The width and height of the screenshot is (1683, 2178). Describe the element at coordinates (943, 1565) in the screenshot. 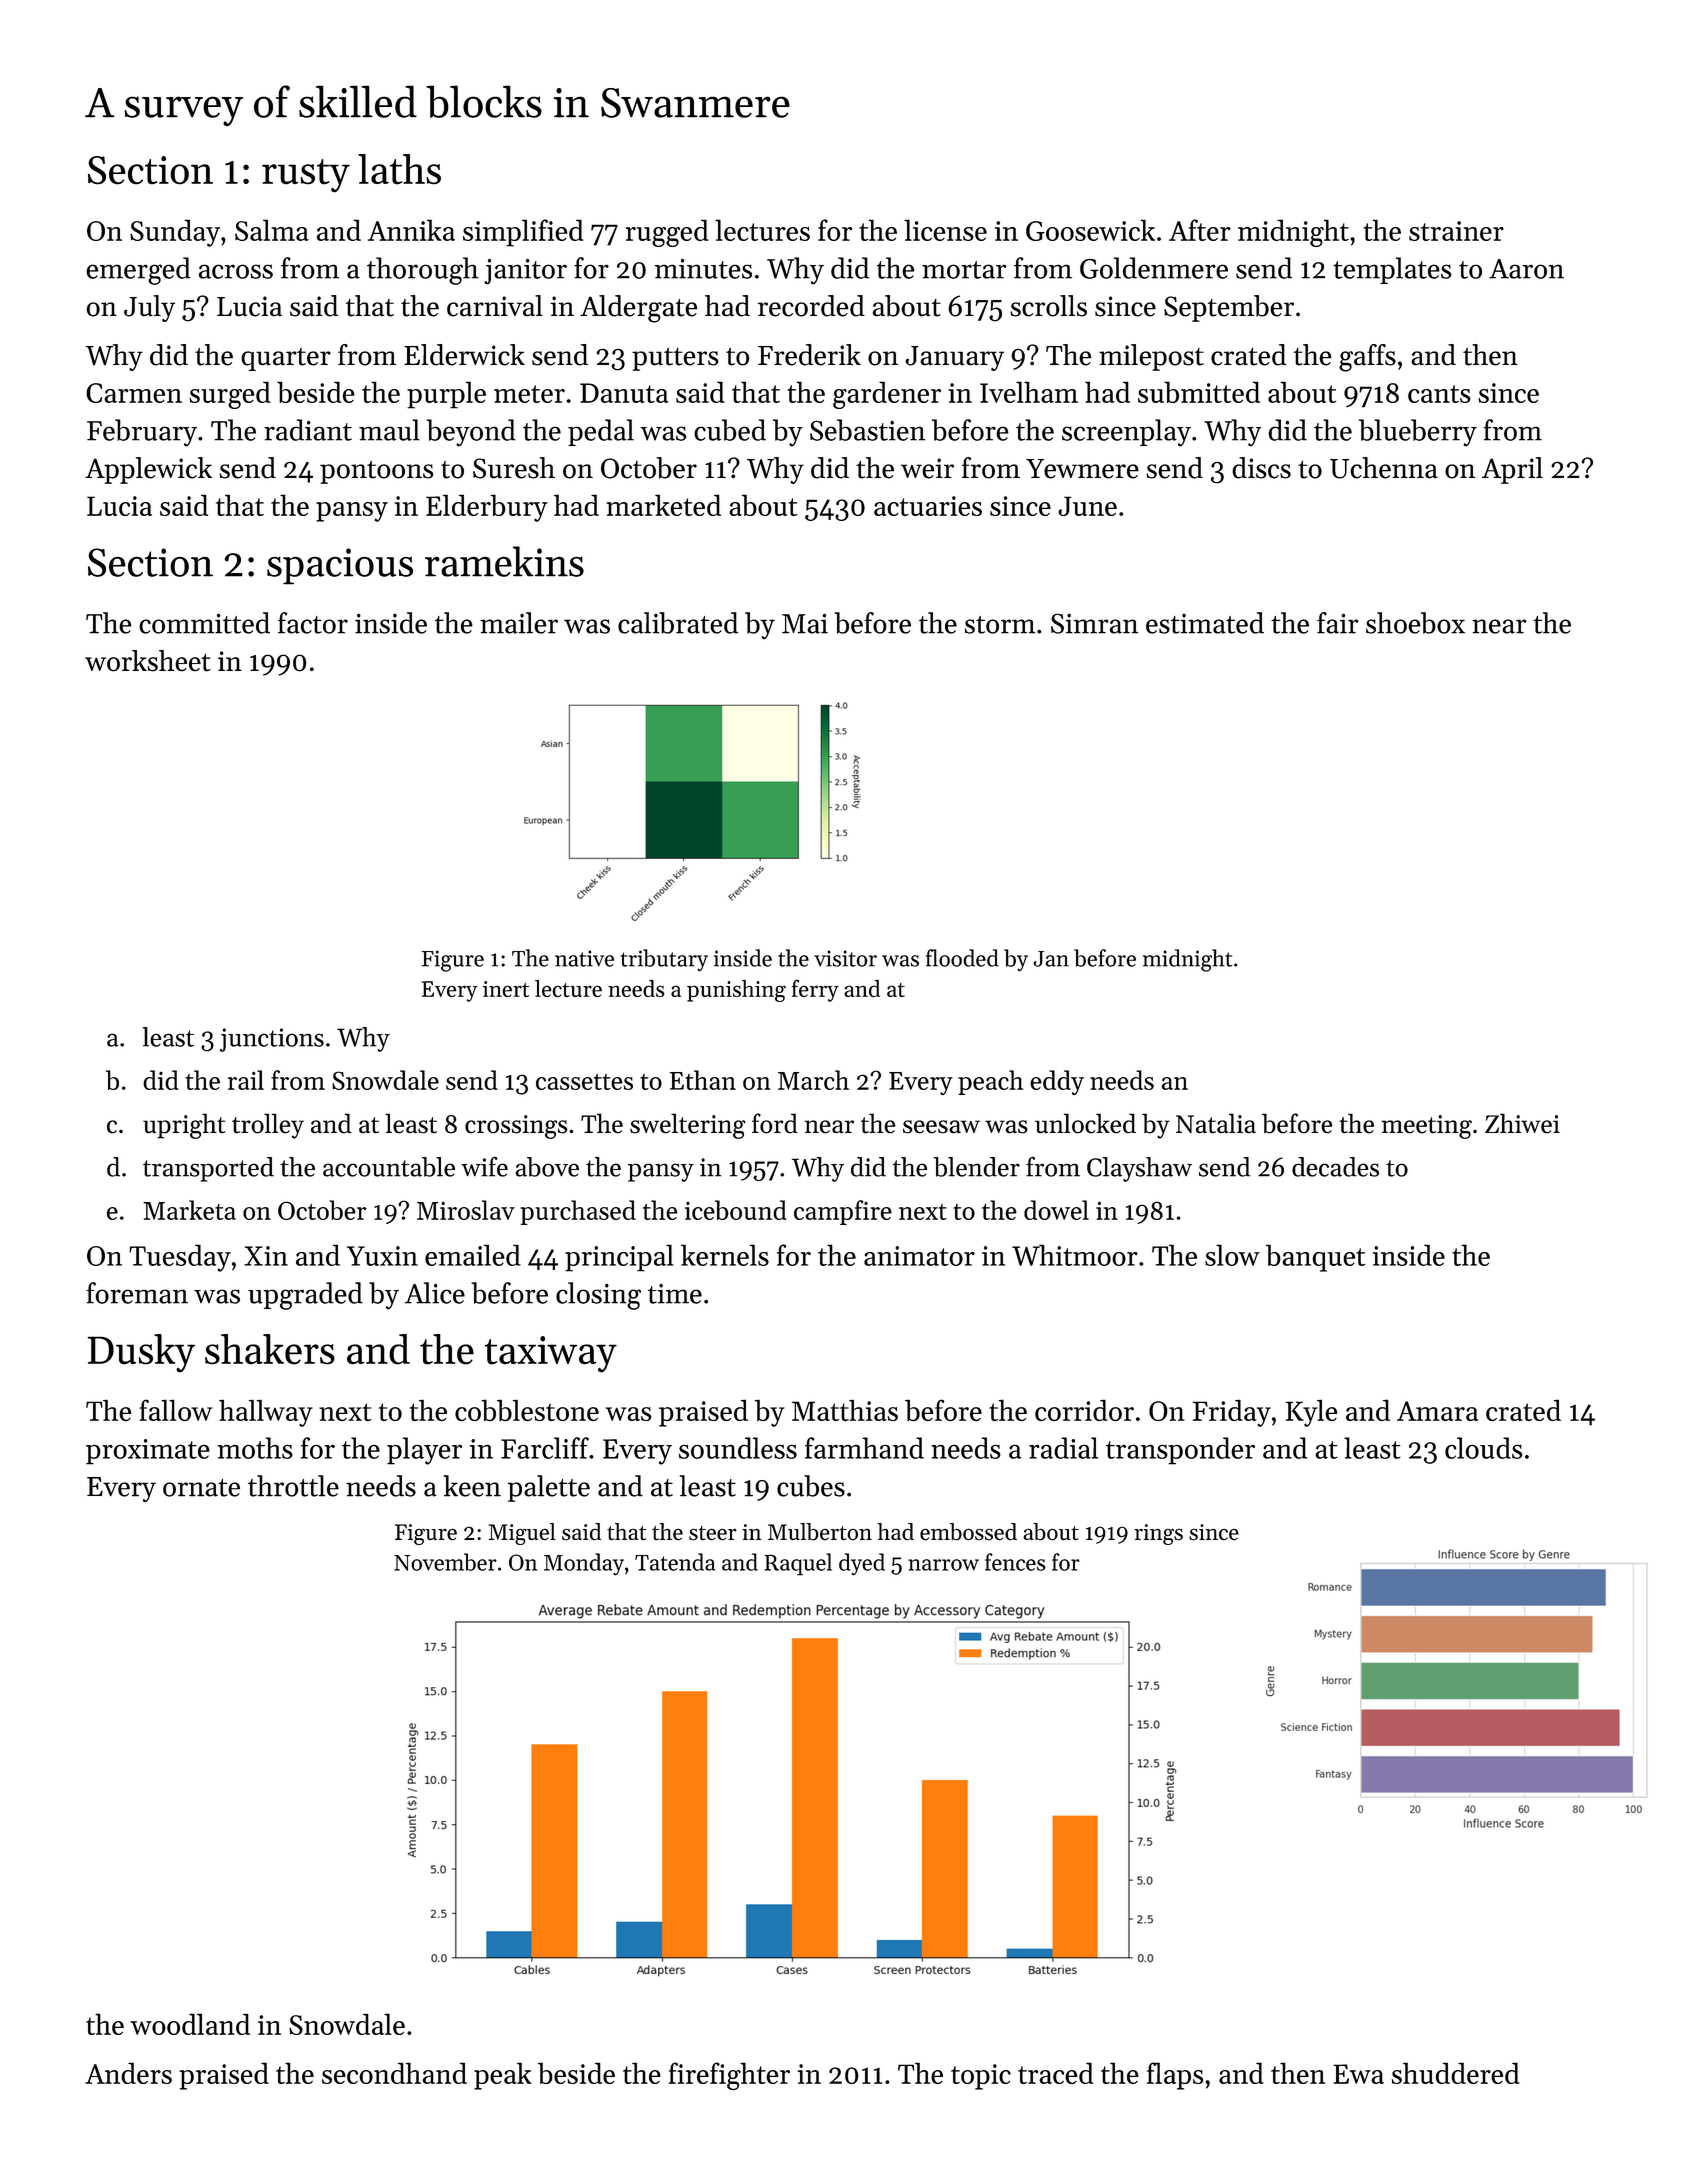

I see `narrow` at that location.
